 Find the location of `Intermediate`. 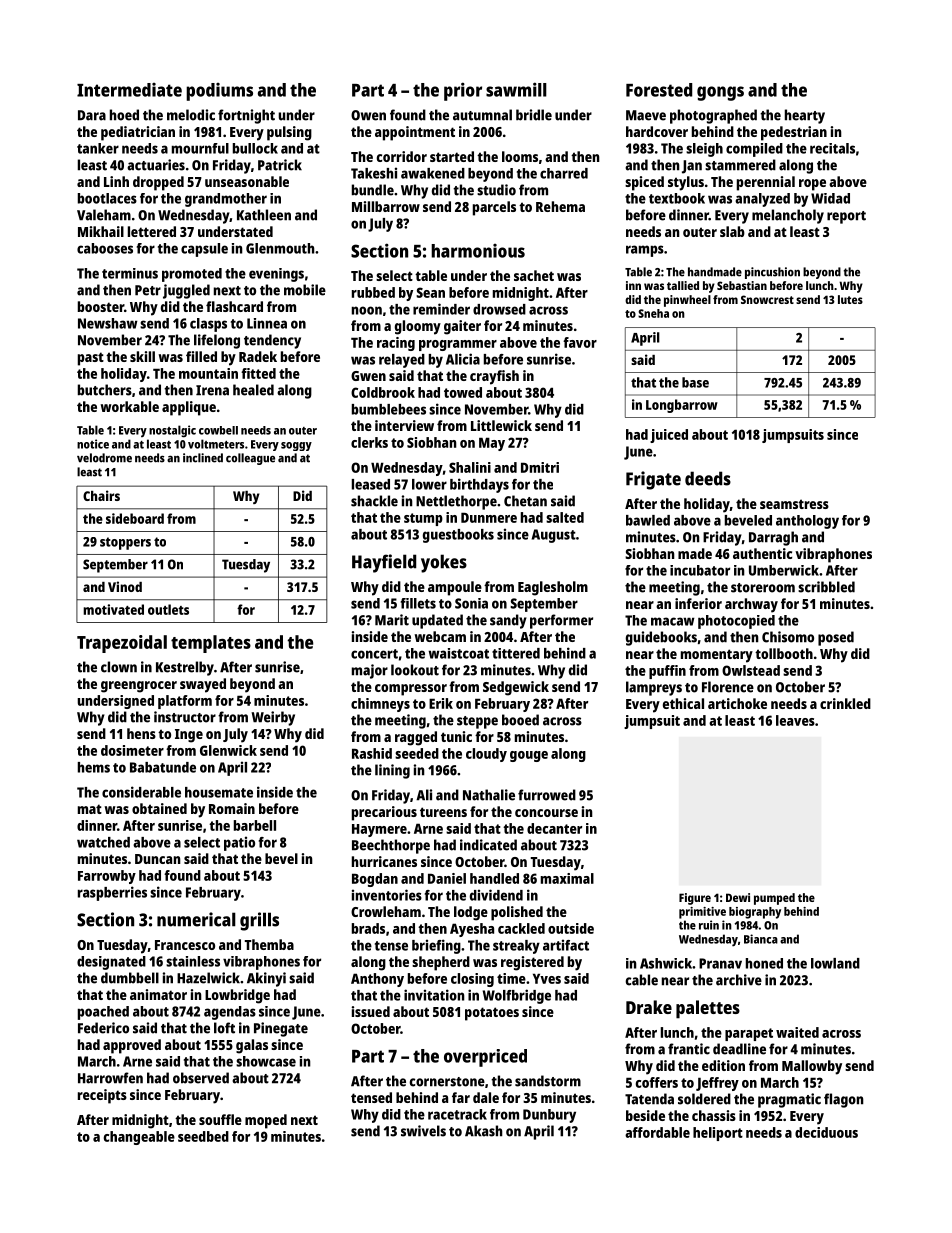

Intermediate is located at coordinates (129, 90).
